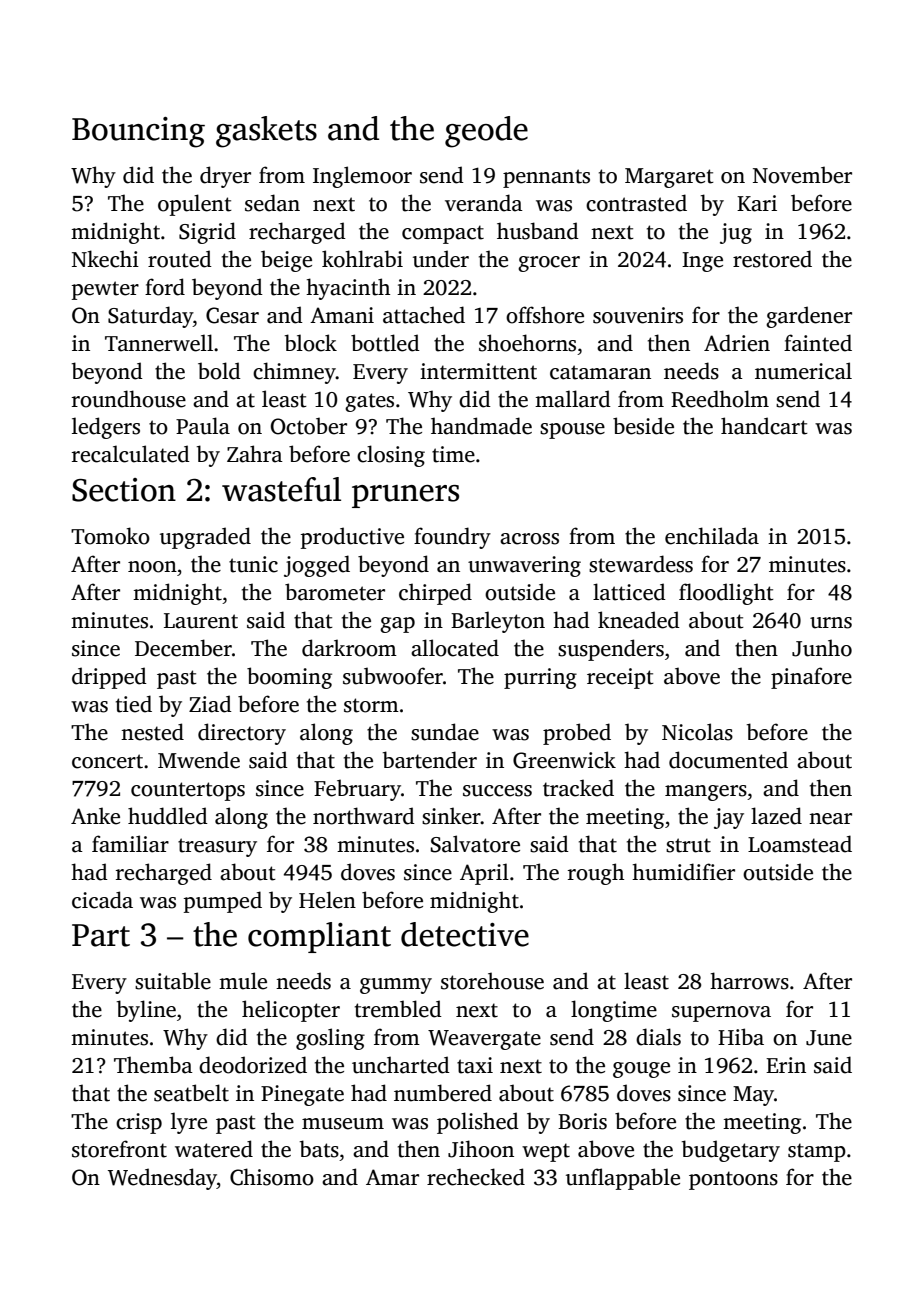 The image size is (924, 1311). I want to click on beige, so click(286, 261).
